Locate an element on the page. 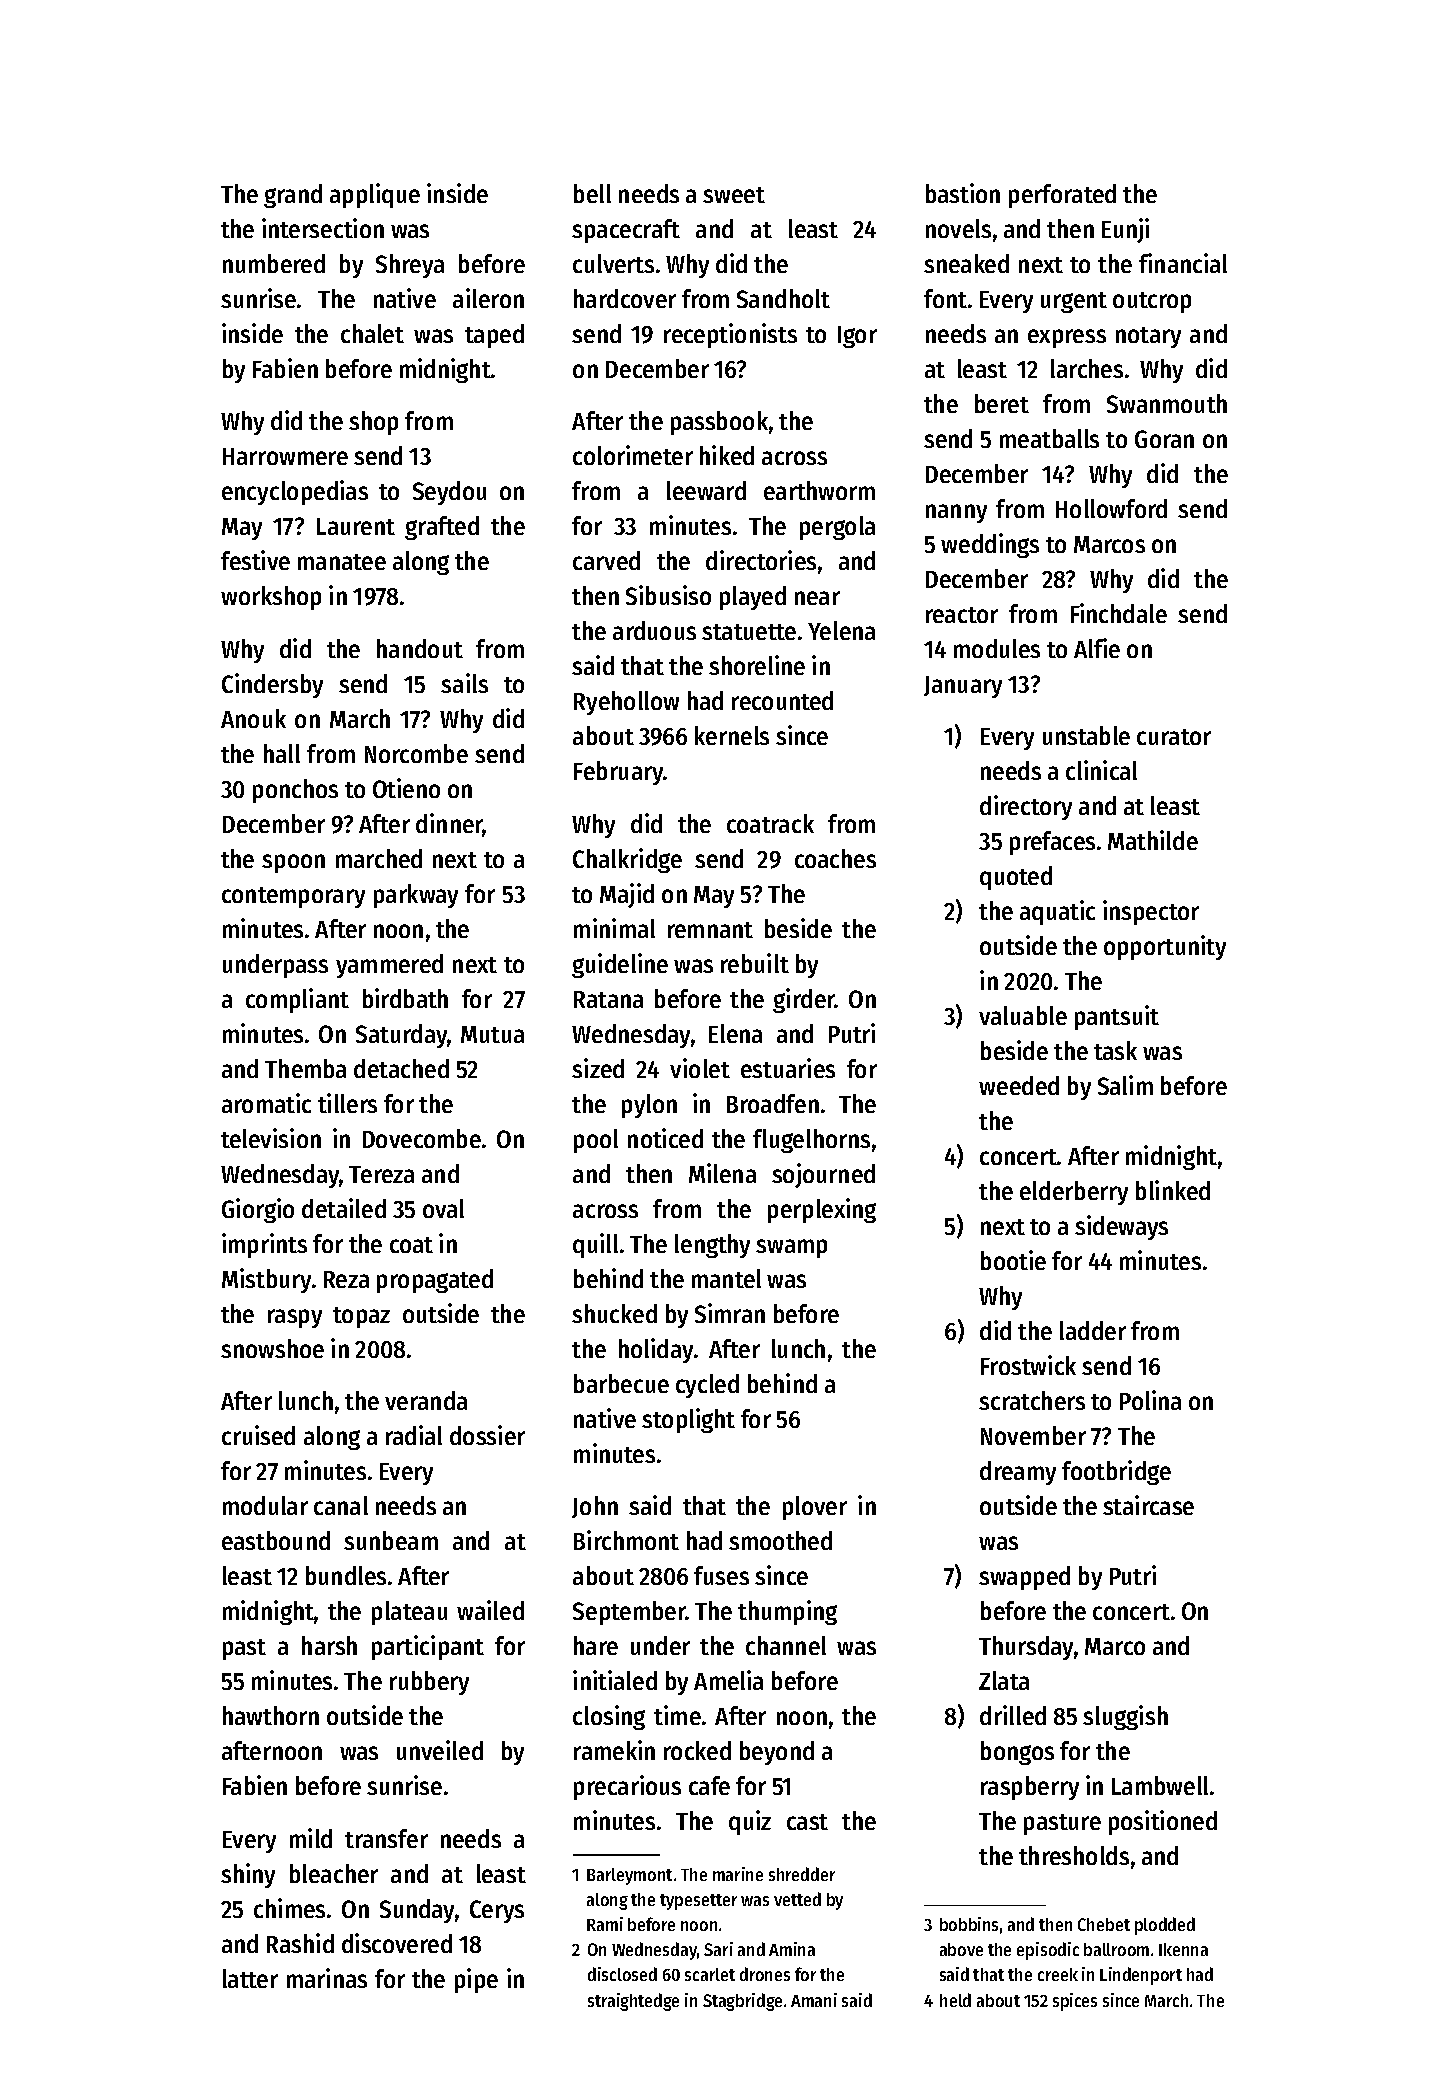 This document has width=1450, height=2100. perforated is located at coordinates (1062, 196).
